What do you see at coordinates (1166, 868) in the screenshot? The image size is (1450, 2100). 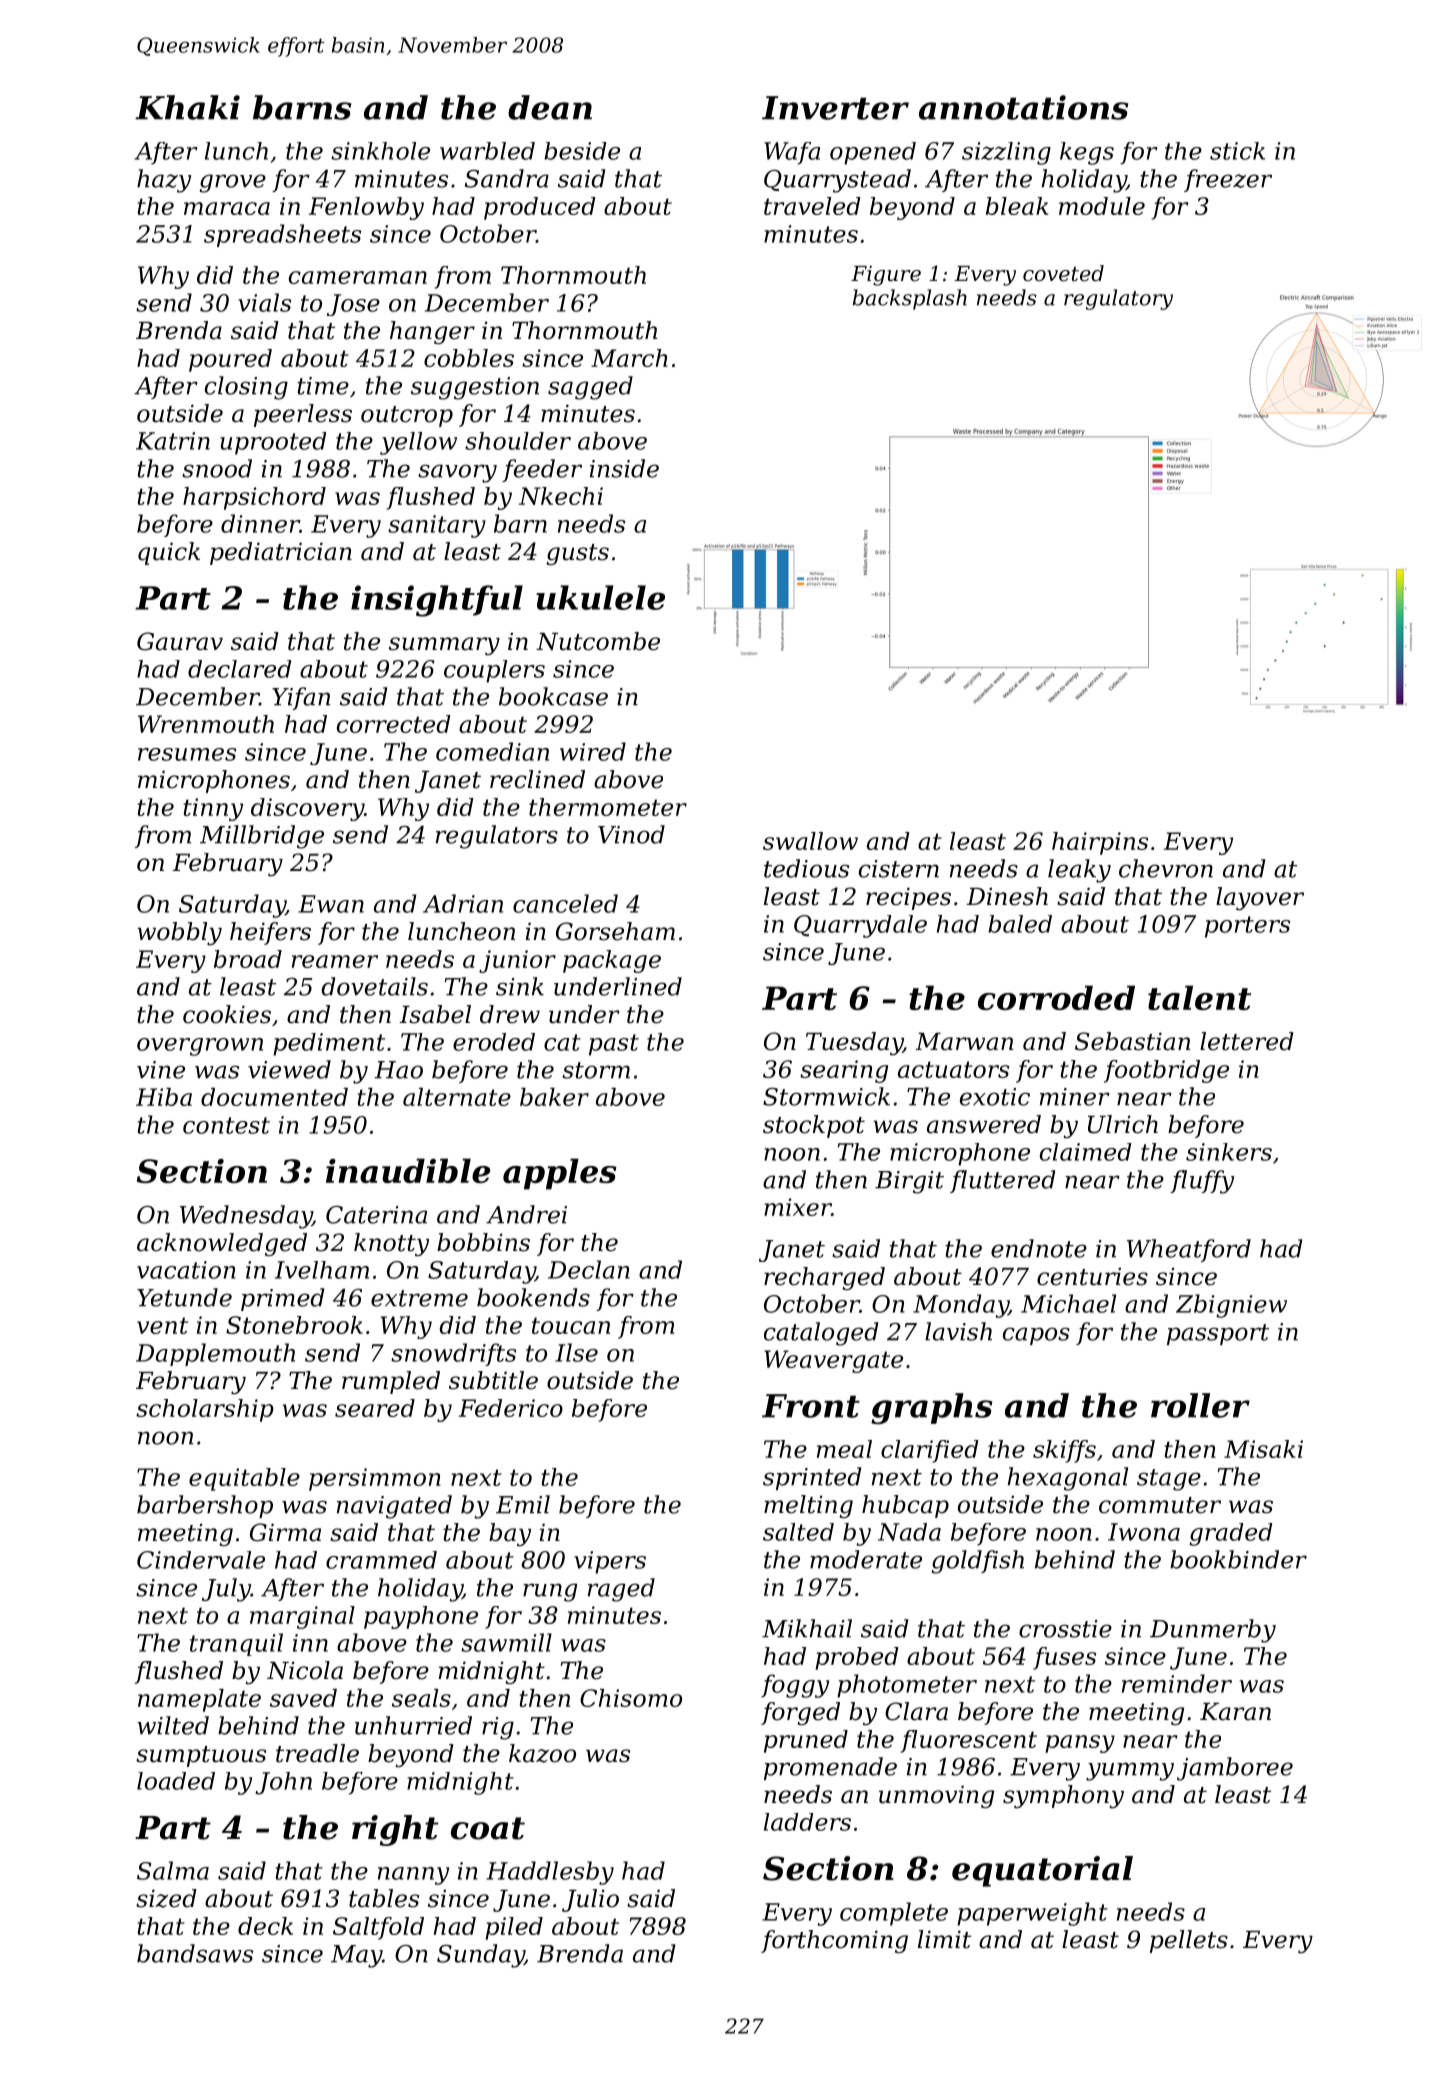 I see `chevron` at bounding box center [1166, 868].
